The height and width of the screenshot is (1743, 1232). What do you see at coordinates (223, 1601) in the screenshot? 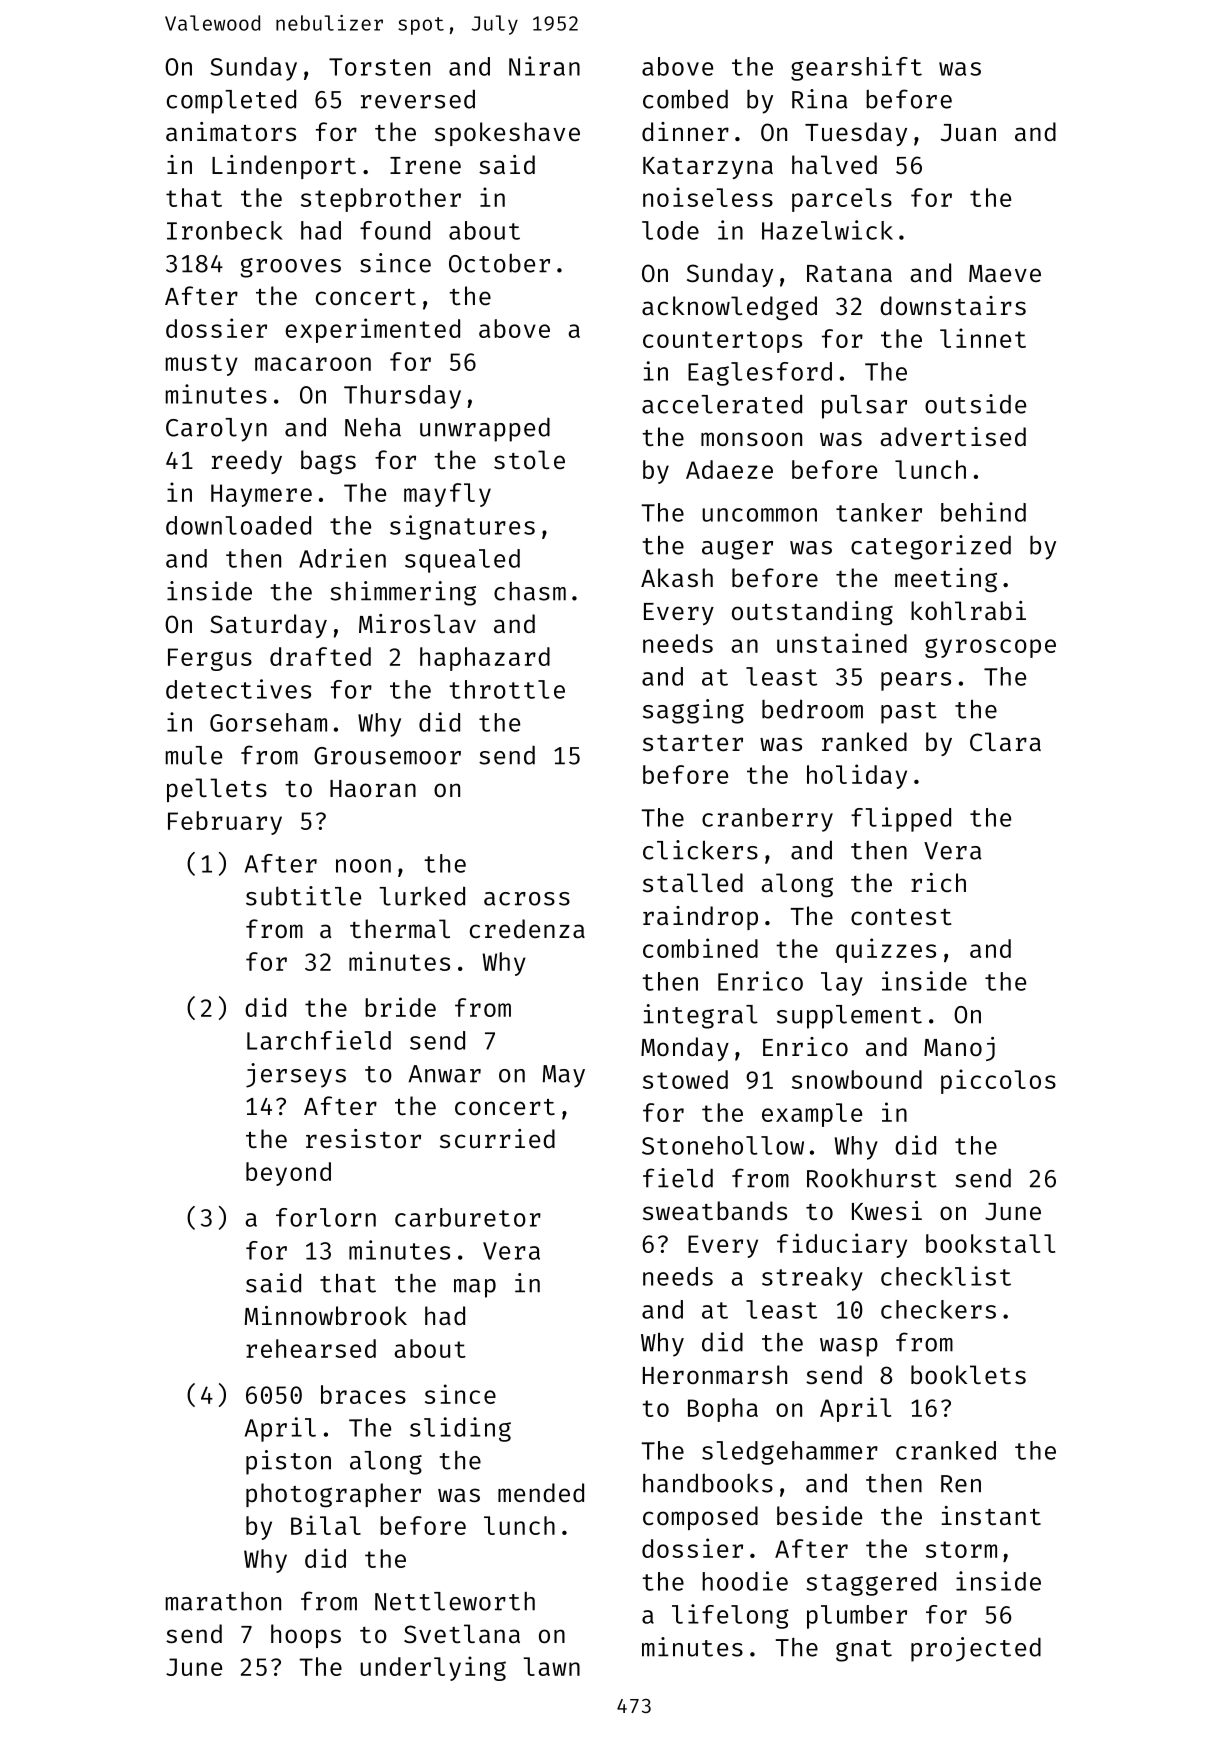
I see `marathon` at bounding box center [223, 1601].
